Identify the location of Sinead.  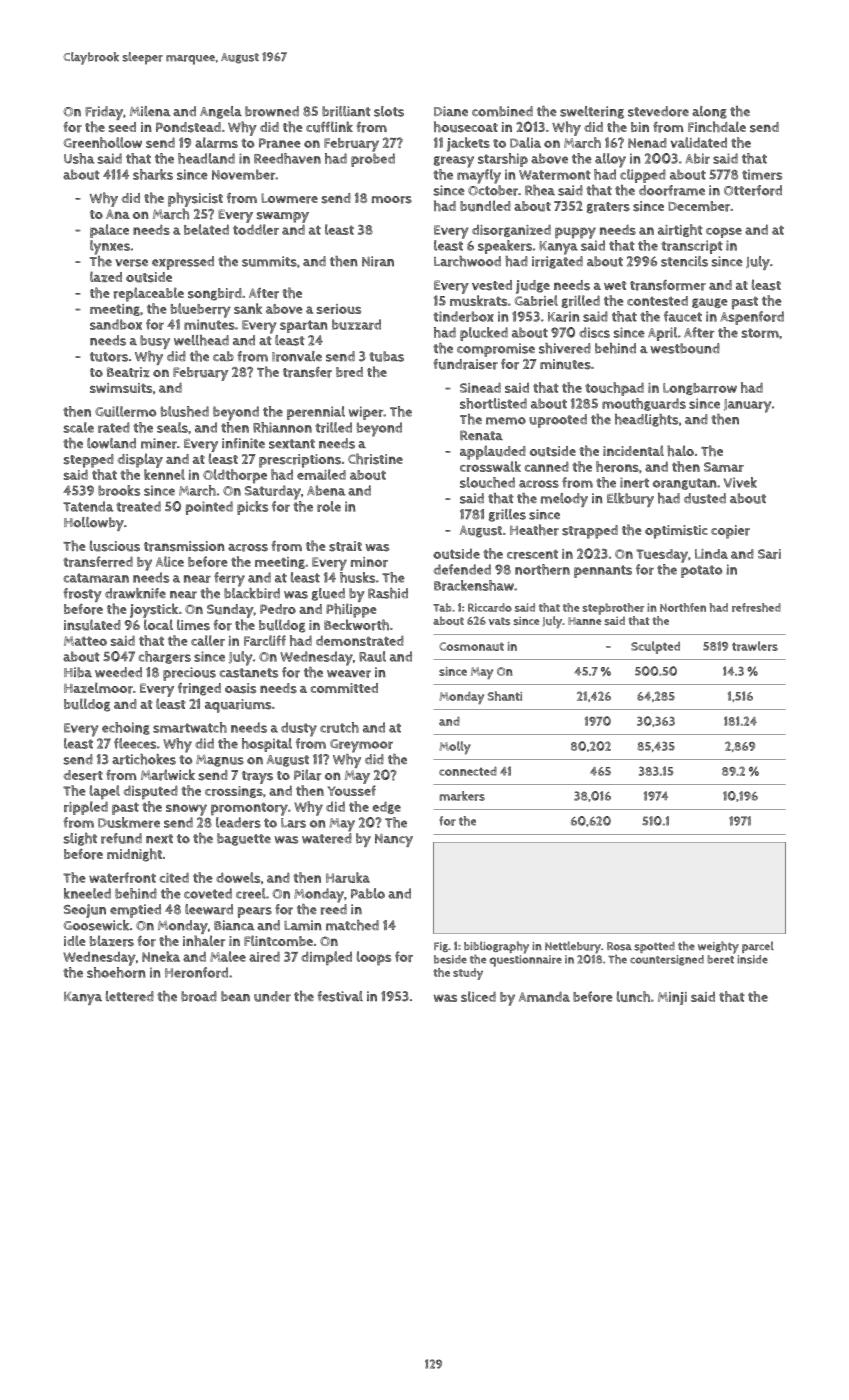
(480, 387).
